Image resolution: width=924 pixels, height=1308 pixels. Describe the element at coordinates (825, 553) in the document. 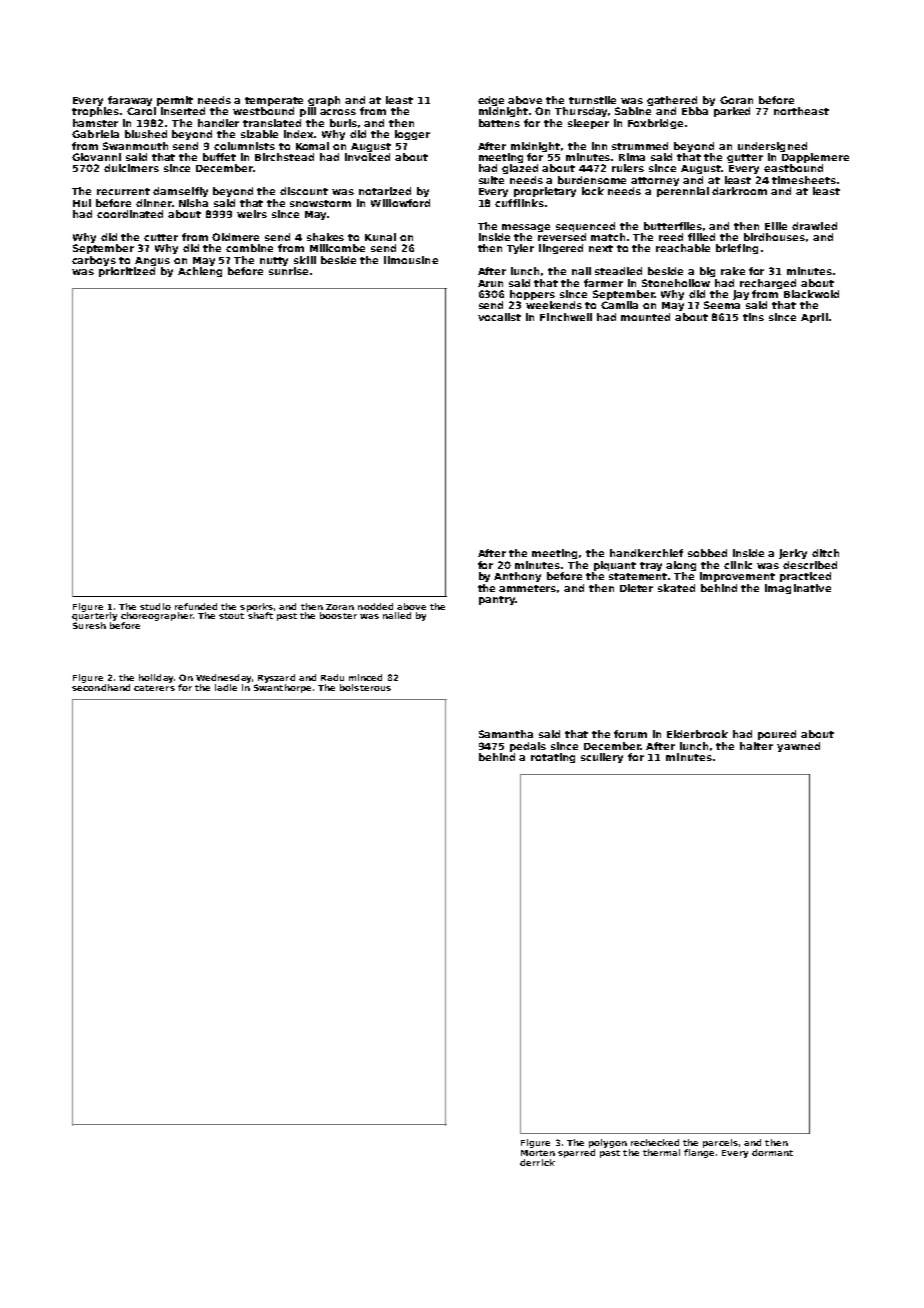

I see `ditch` at that location.
